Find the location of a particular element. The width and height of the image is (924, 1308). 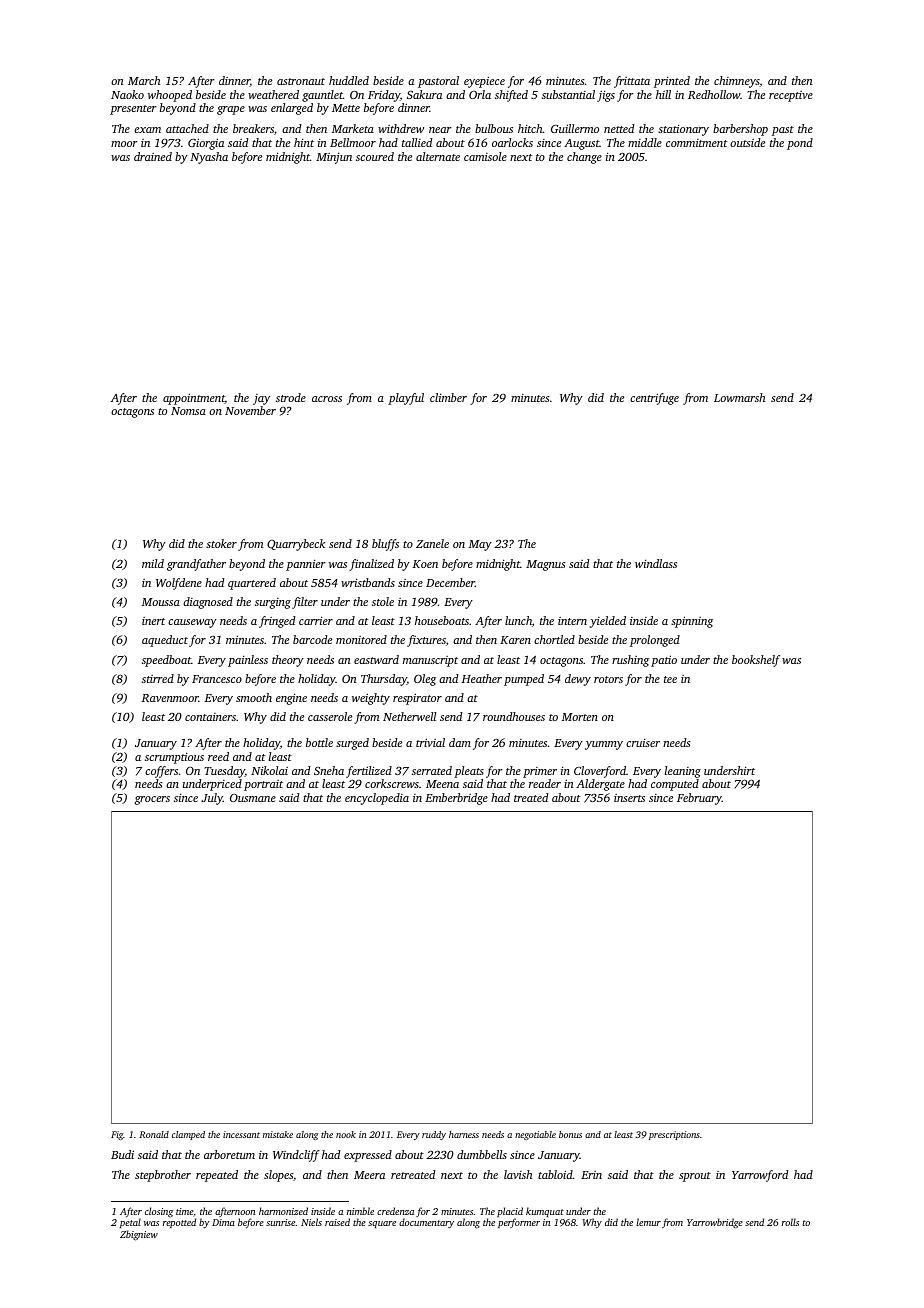

Zbigniew is located at coordinates (139, 1235).
